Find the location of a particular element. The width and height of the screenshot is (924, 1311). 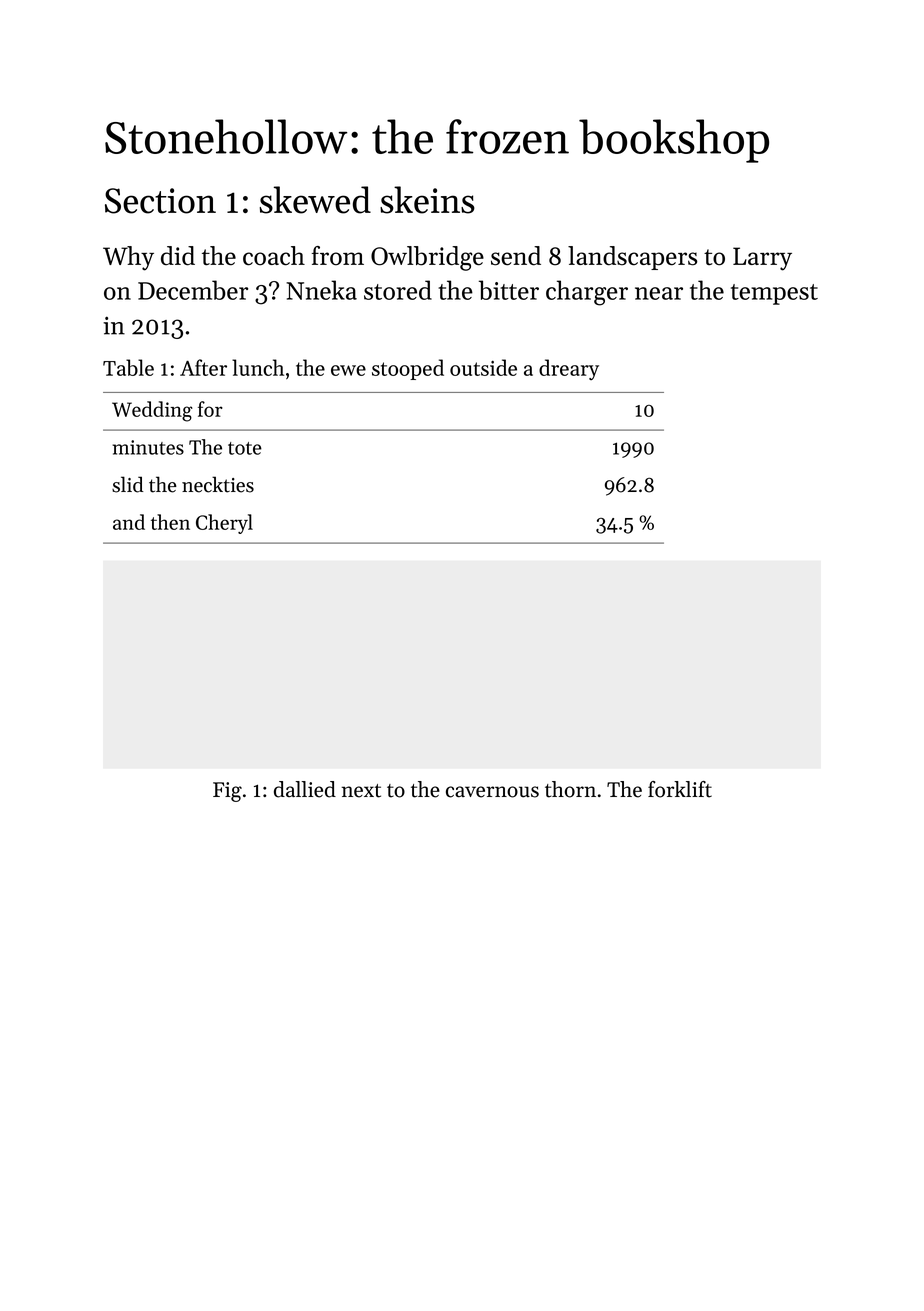

Fig is located at coordinates (227, 792).
